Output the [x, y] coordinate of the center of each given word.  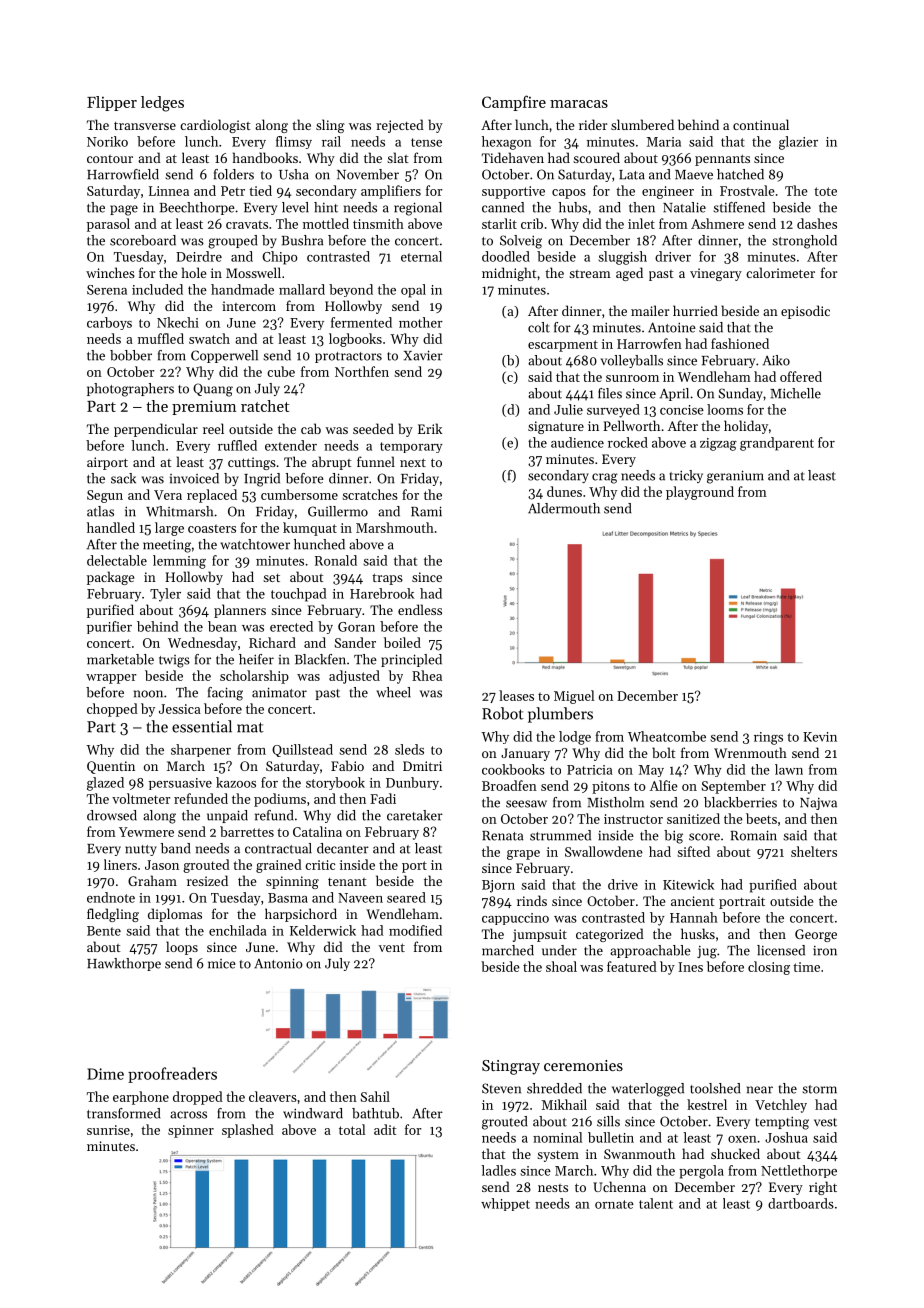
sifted [693, 851]
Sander [355, 642]
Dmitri [422, 766]
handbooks [265, 157]
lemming [179, 562]
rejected [400, 126]
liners [120, 864]
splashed [248, 1131]
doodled [506, 256]
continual [761, 124]
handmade [242, 289]
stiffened [739, 207]
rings [768, 738]
